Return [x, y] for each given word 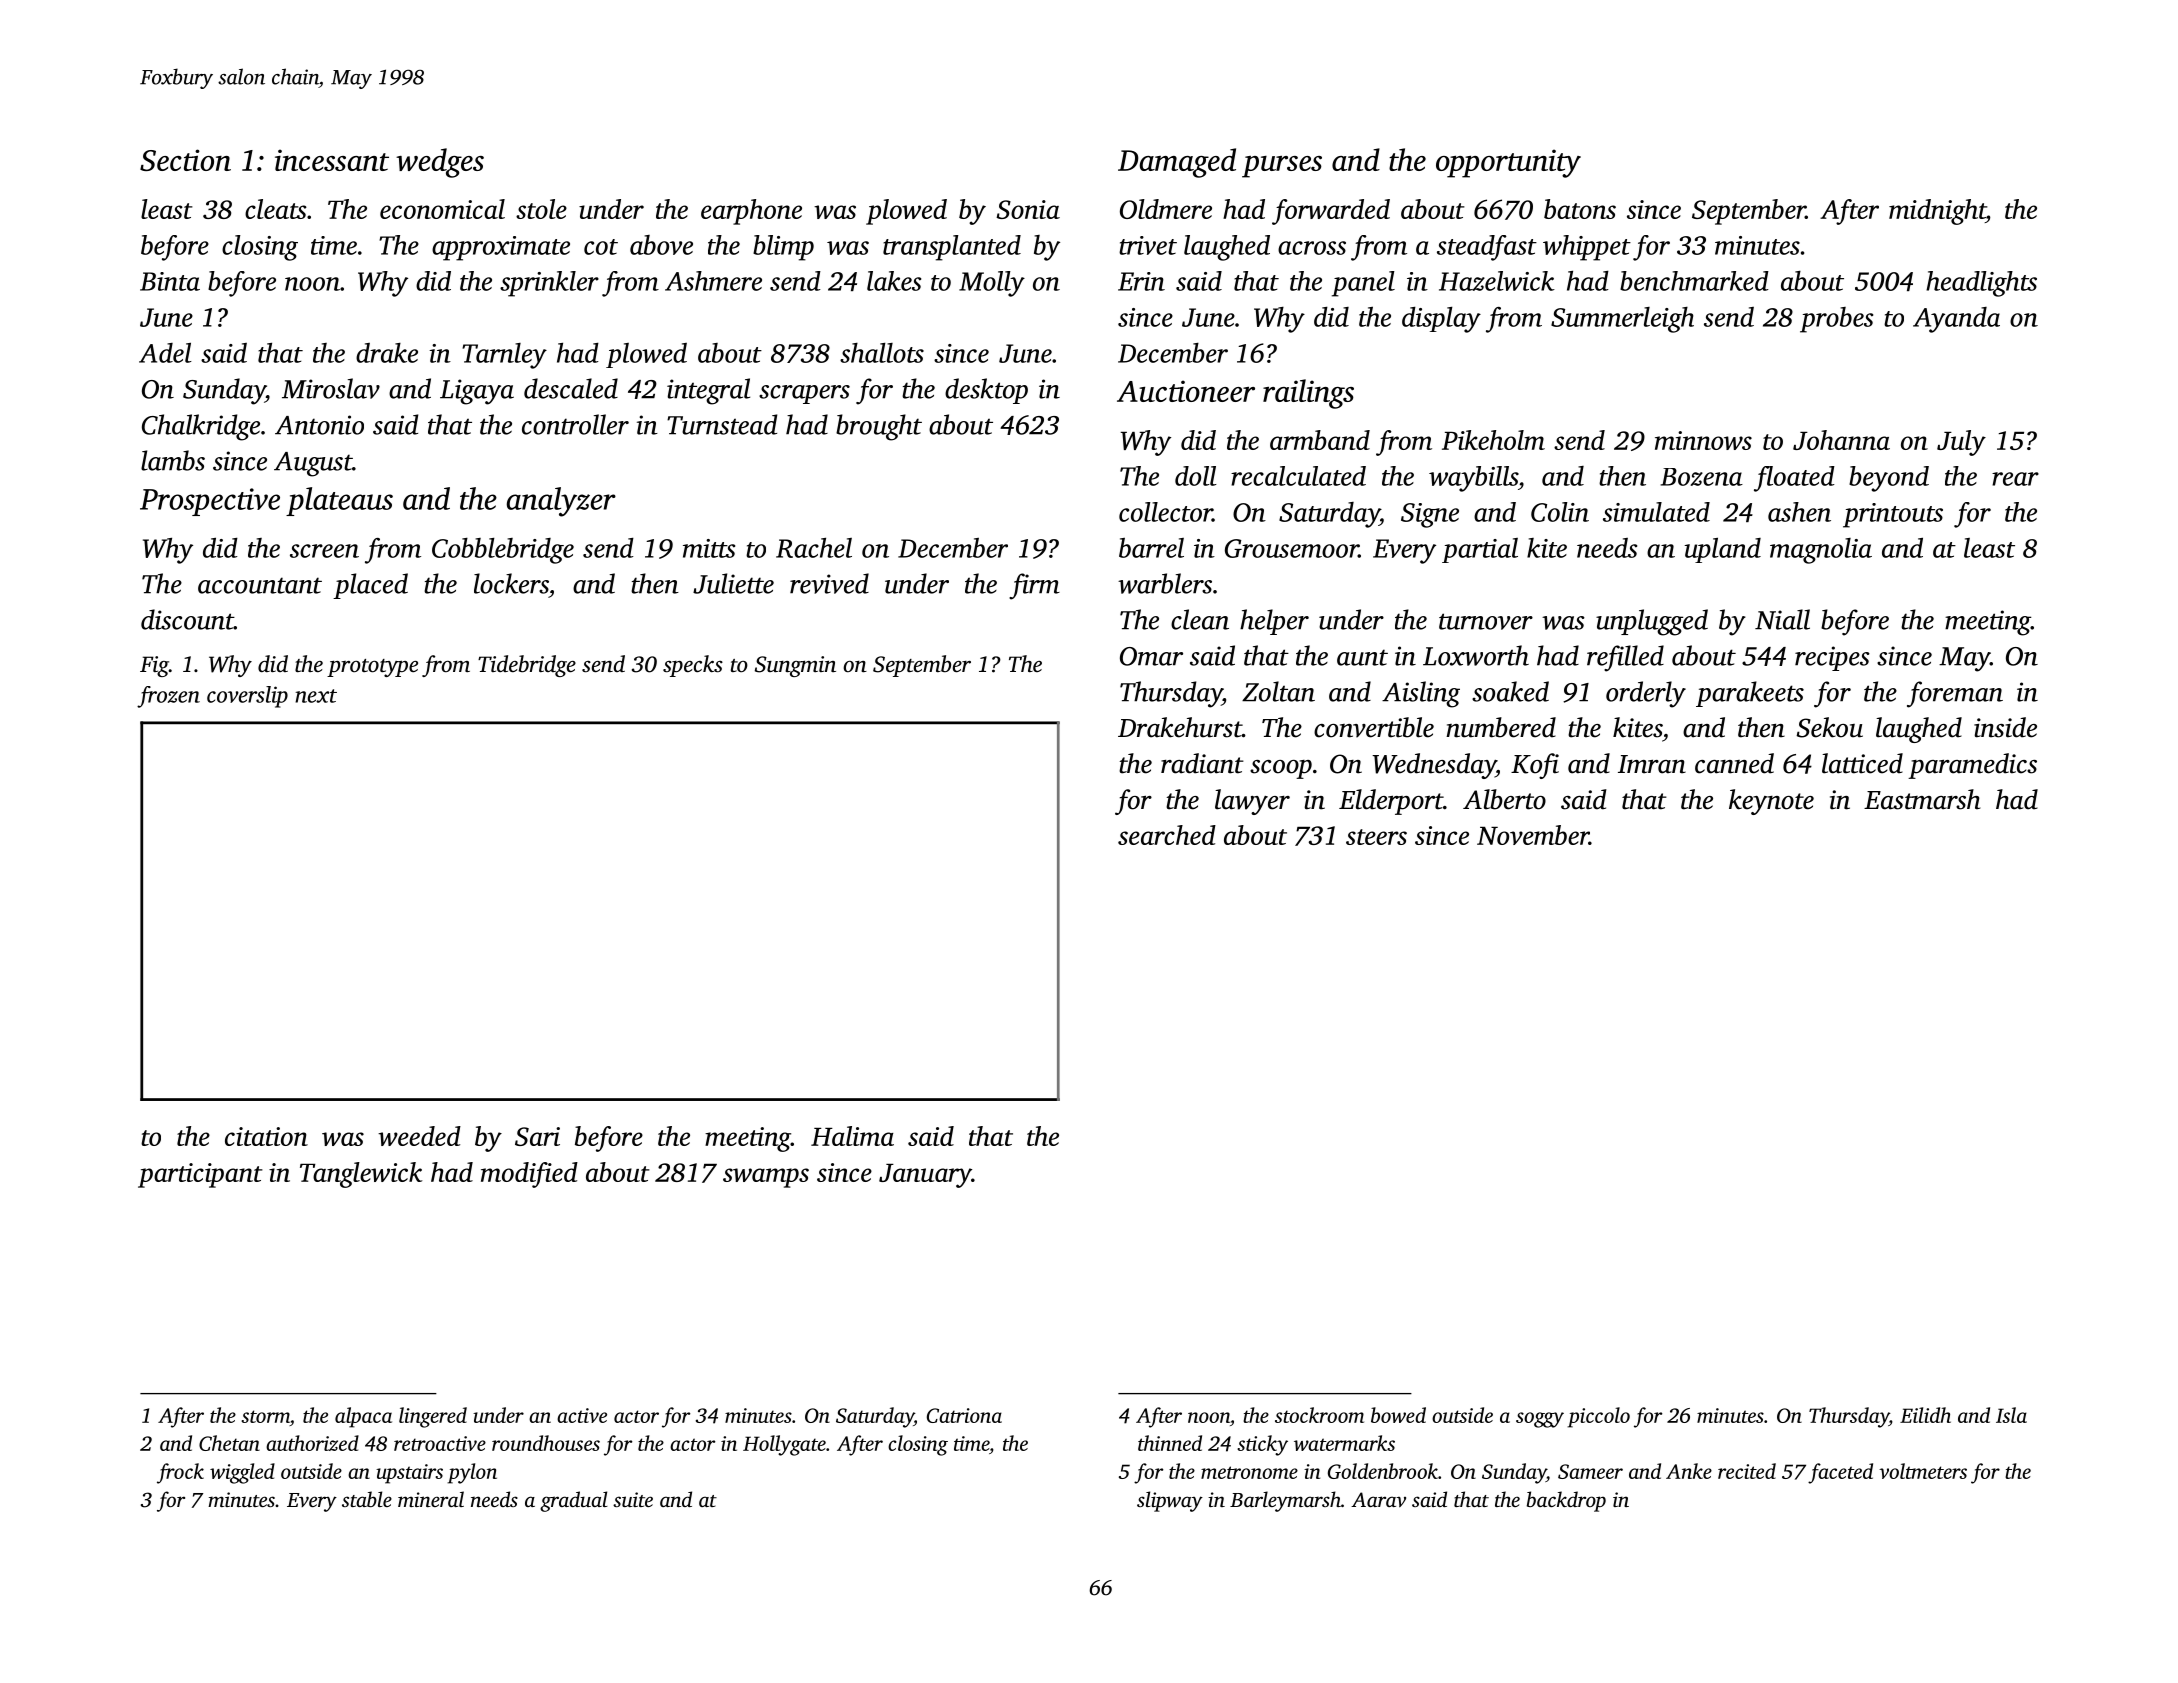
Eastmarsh [1922, 799]
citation [266, 1136]
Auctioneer [1186, 391]
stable [367, 1499]
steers [1376, 837]
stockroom [1319, 1415]
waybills [1473, 479]
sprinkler [549, 284]
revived [829, 583]
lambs [173, 460]
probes [1836, 320]
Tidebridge [527, 666]
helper [1274, 622]
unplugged [1652, 622]
